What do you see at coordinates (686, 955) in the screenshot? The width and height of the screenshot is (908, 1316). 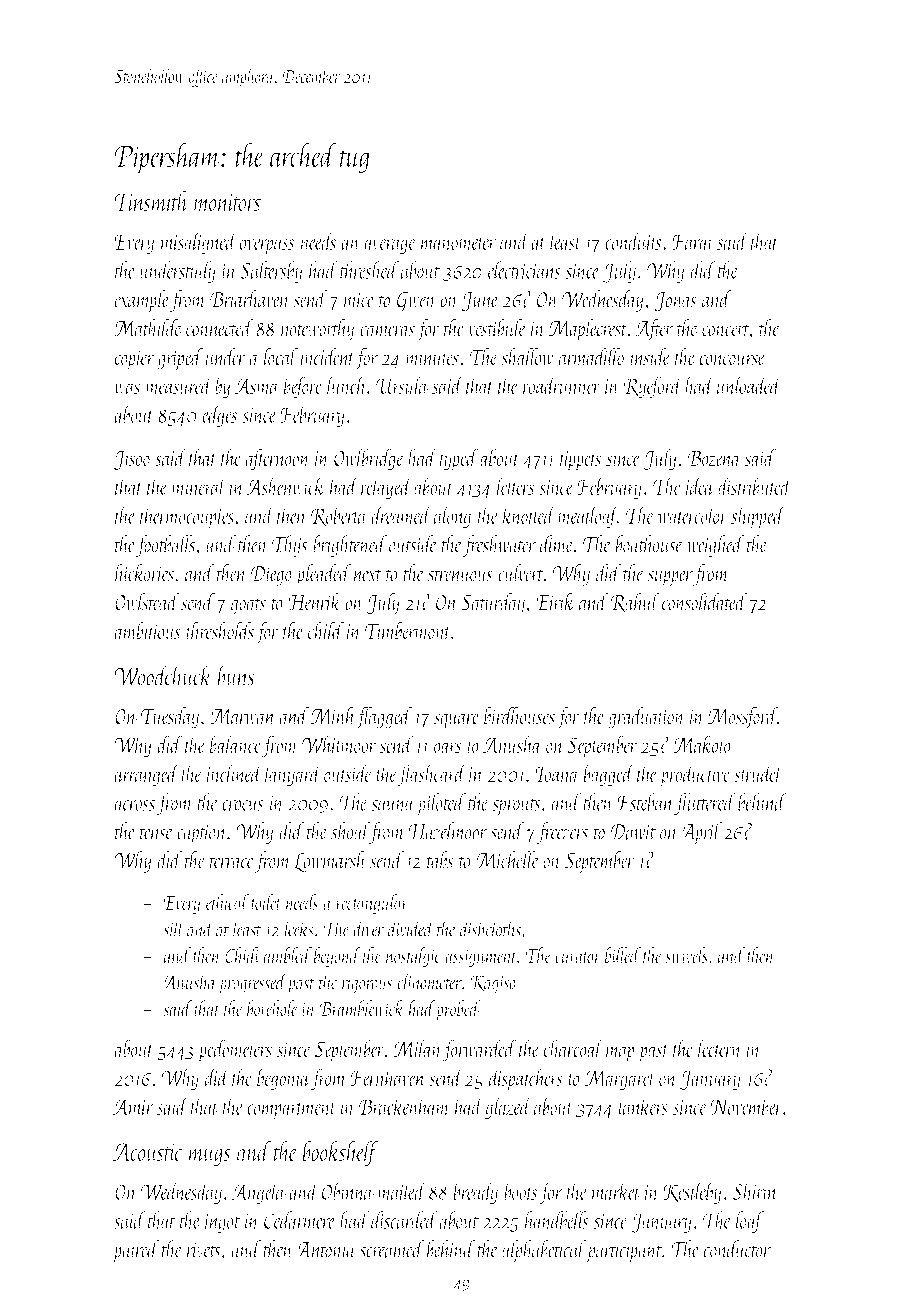 I see `swivels` at bounding box center [686, 955].
